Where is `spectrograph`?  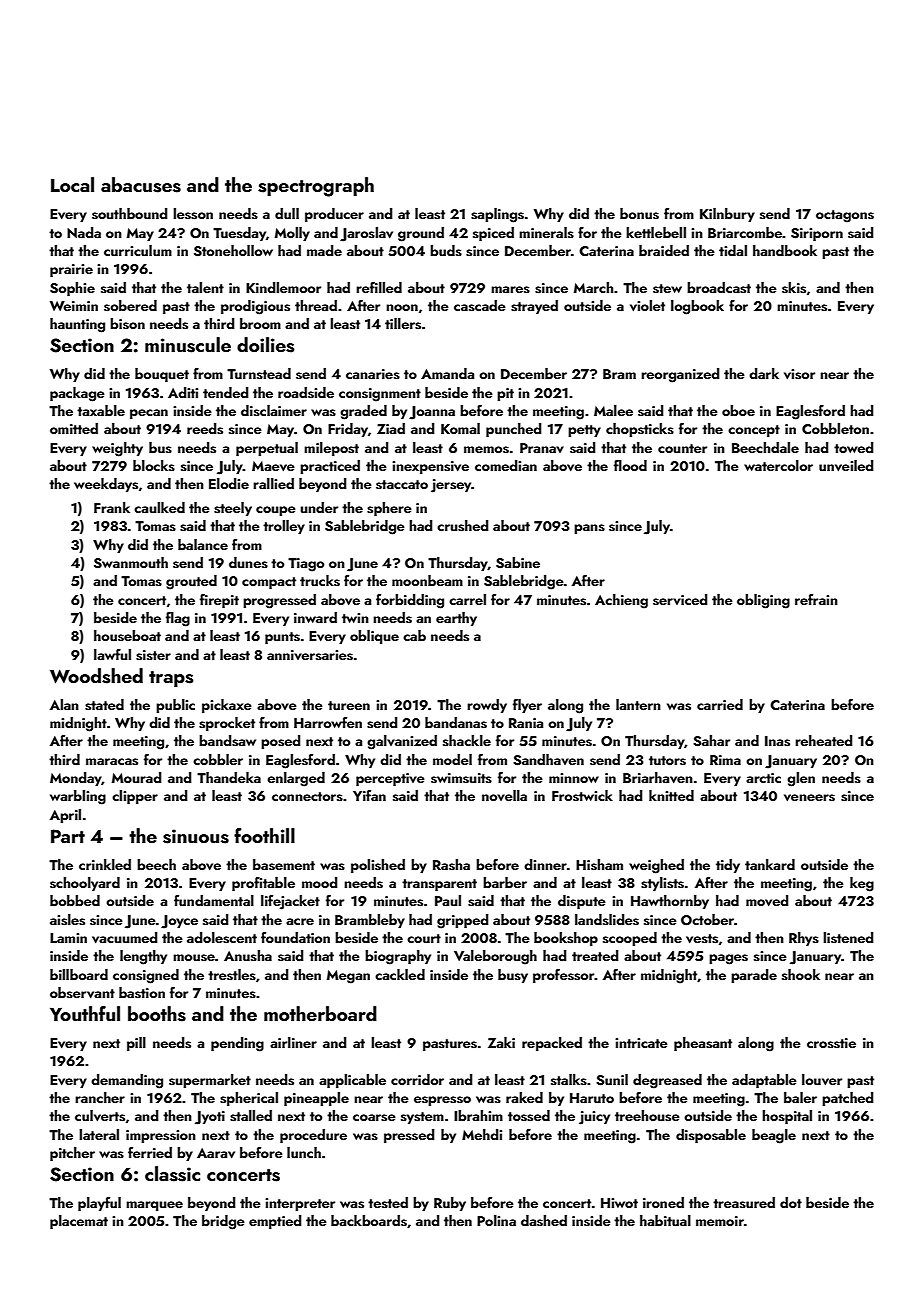
spectrograph is located at coordinates (316, 187).
